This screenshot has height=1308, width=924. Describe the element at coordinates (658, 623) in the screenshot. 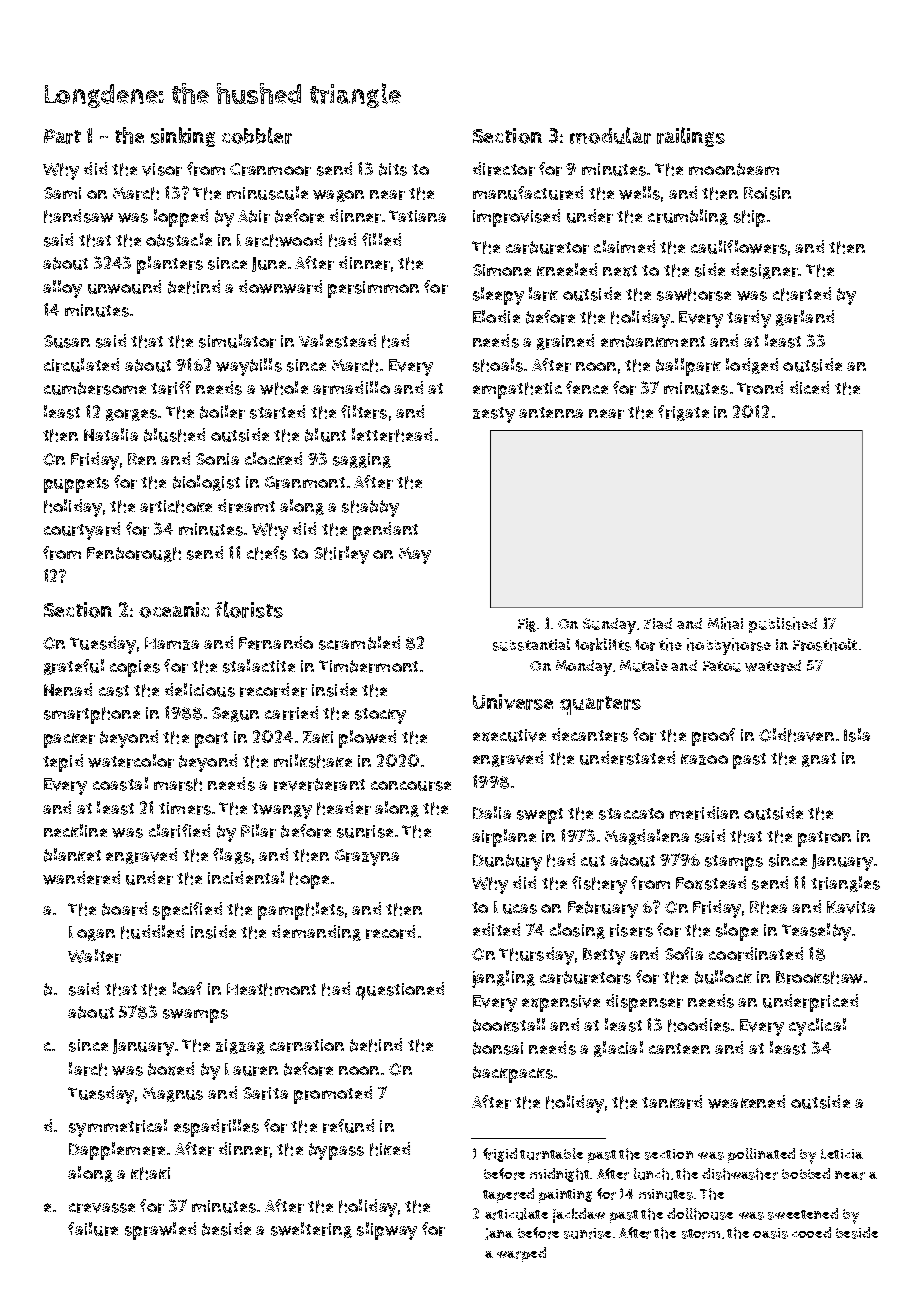

I see `Ziad` at that location.
